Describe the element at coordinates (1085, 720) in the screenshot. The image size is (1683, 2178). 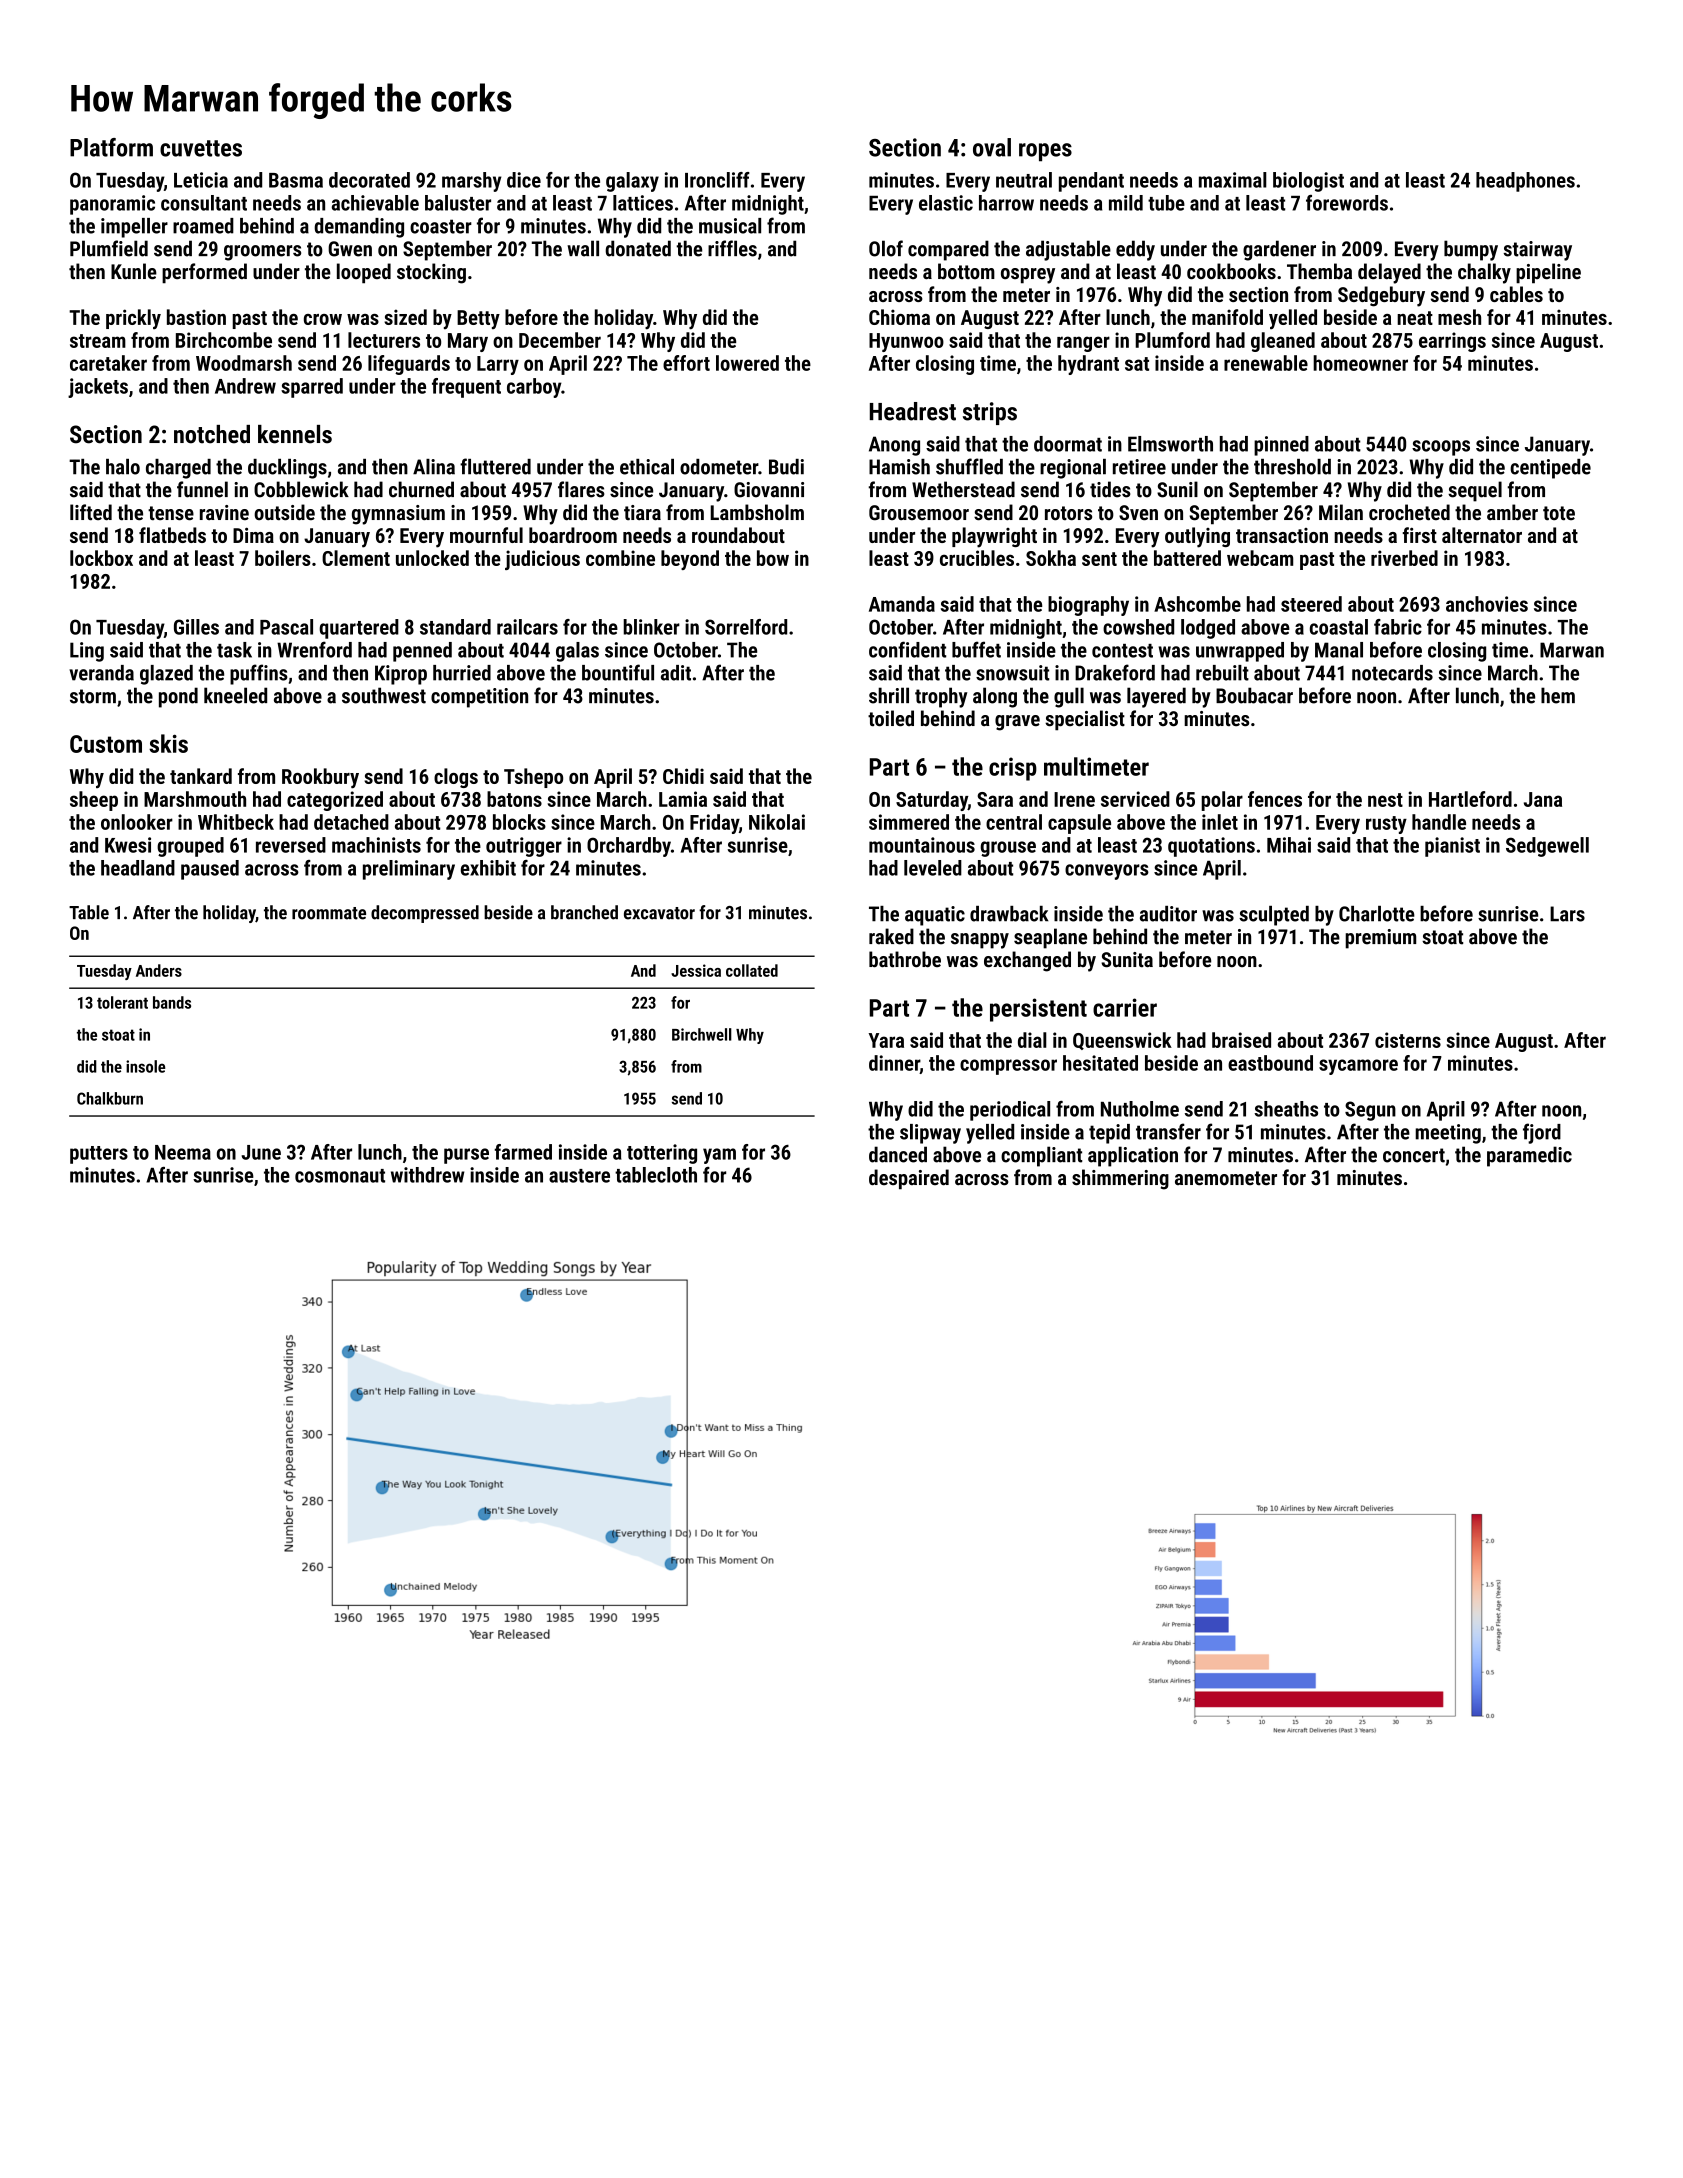
I see `specialist` at that location.
